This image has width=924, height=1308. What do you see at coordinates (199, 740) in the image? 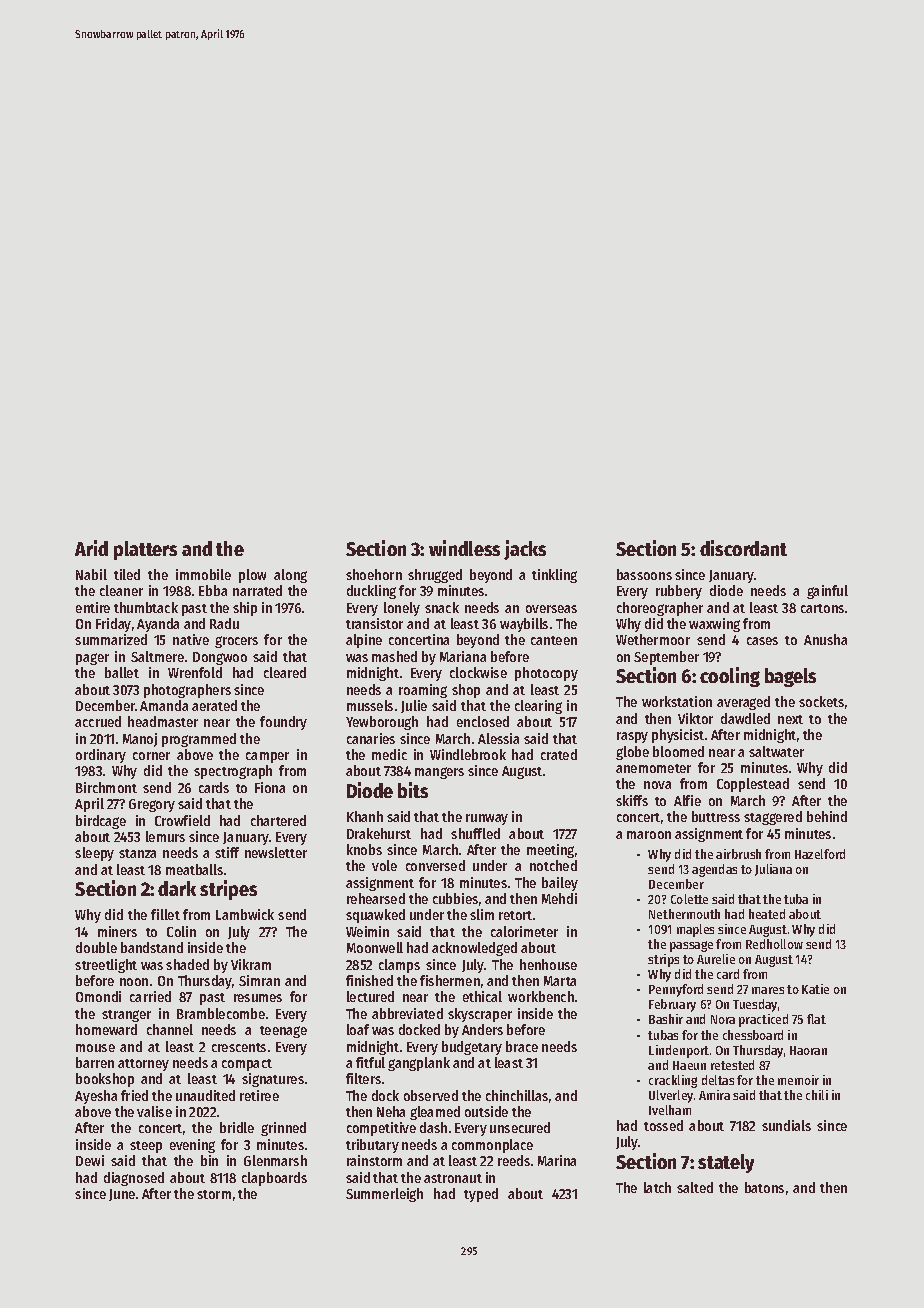
I see `programmed` at bounding box center [199, 740].
